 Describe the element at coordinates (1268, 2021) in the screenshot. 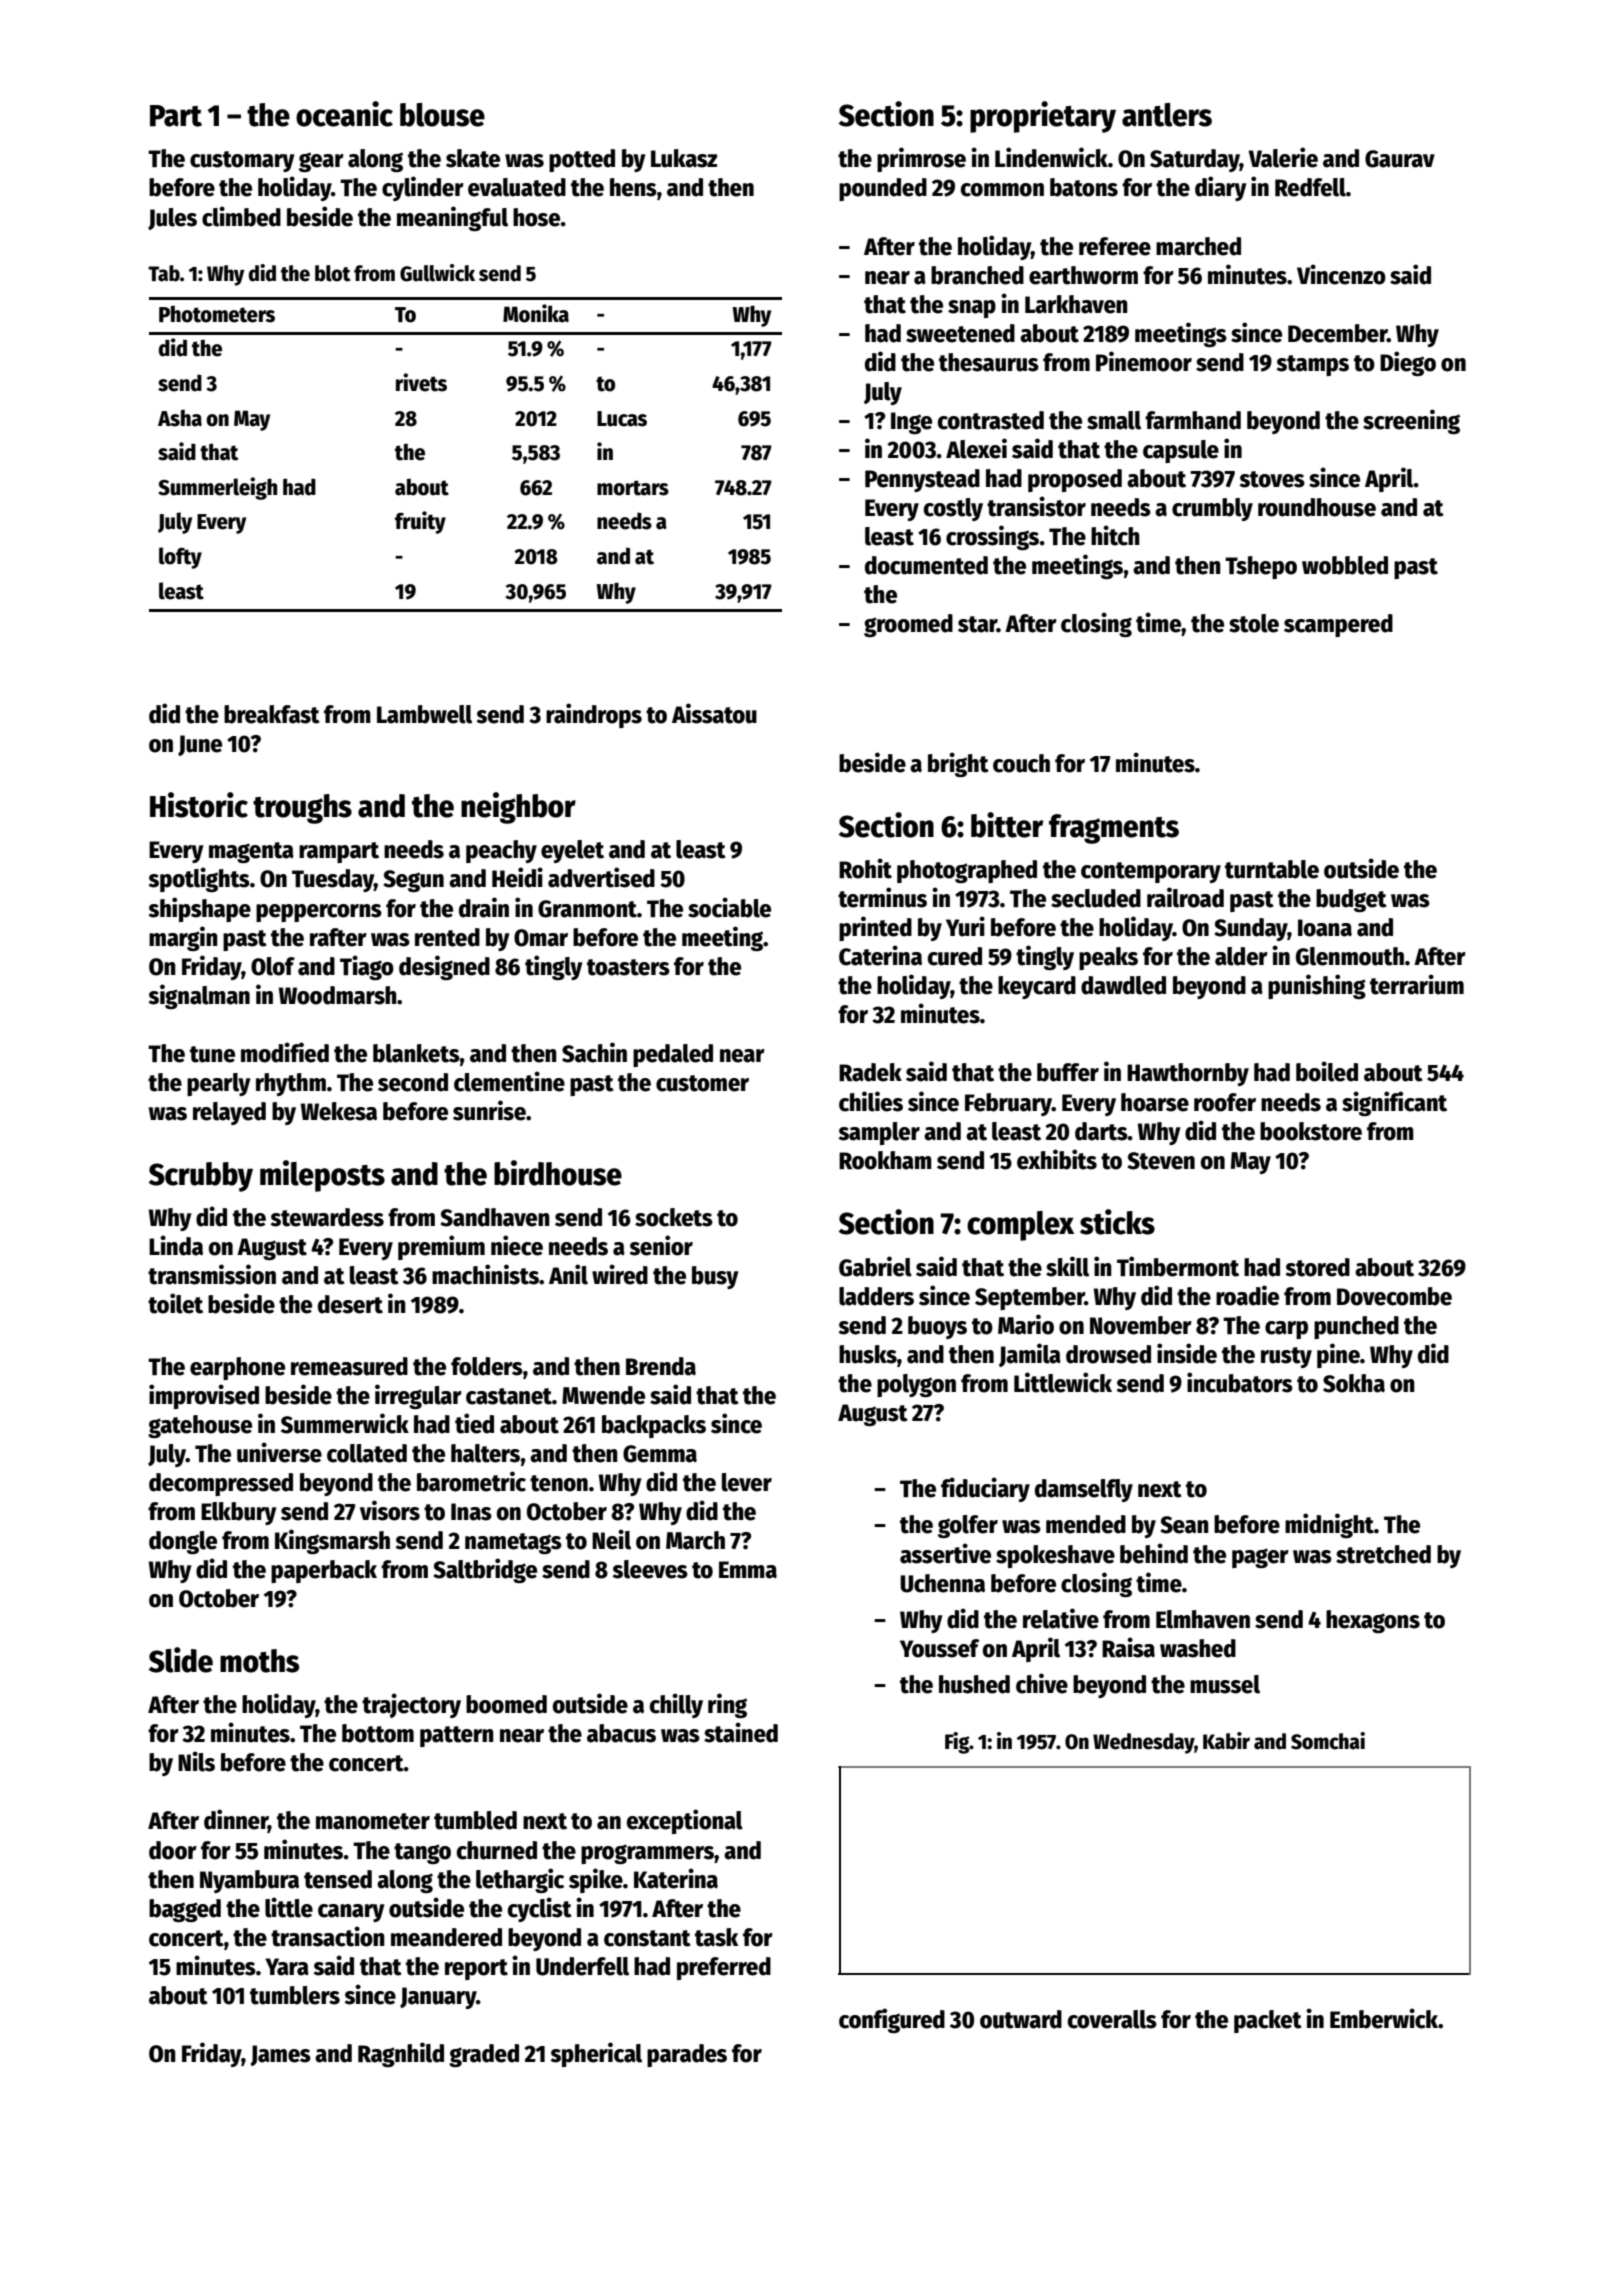

I see `packet` at that location.
